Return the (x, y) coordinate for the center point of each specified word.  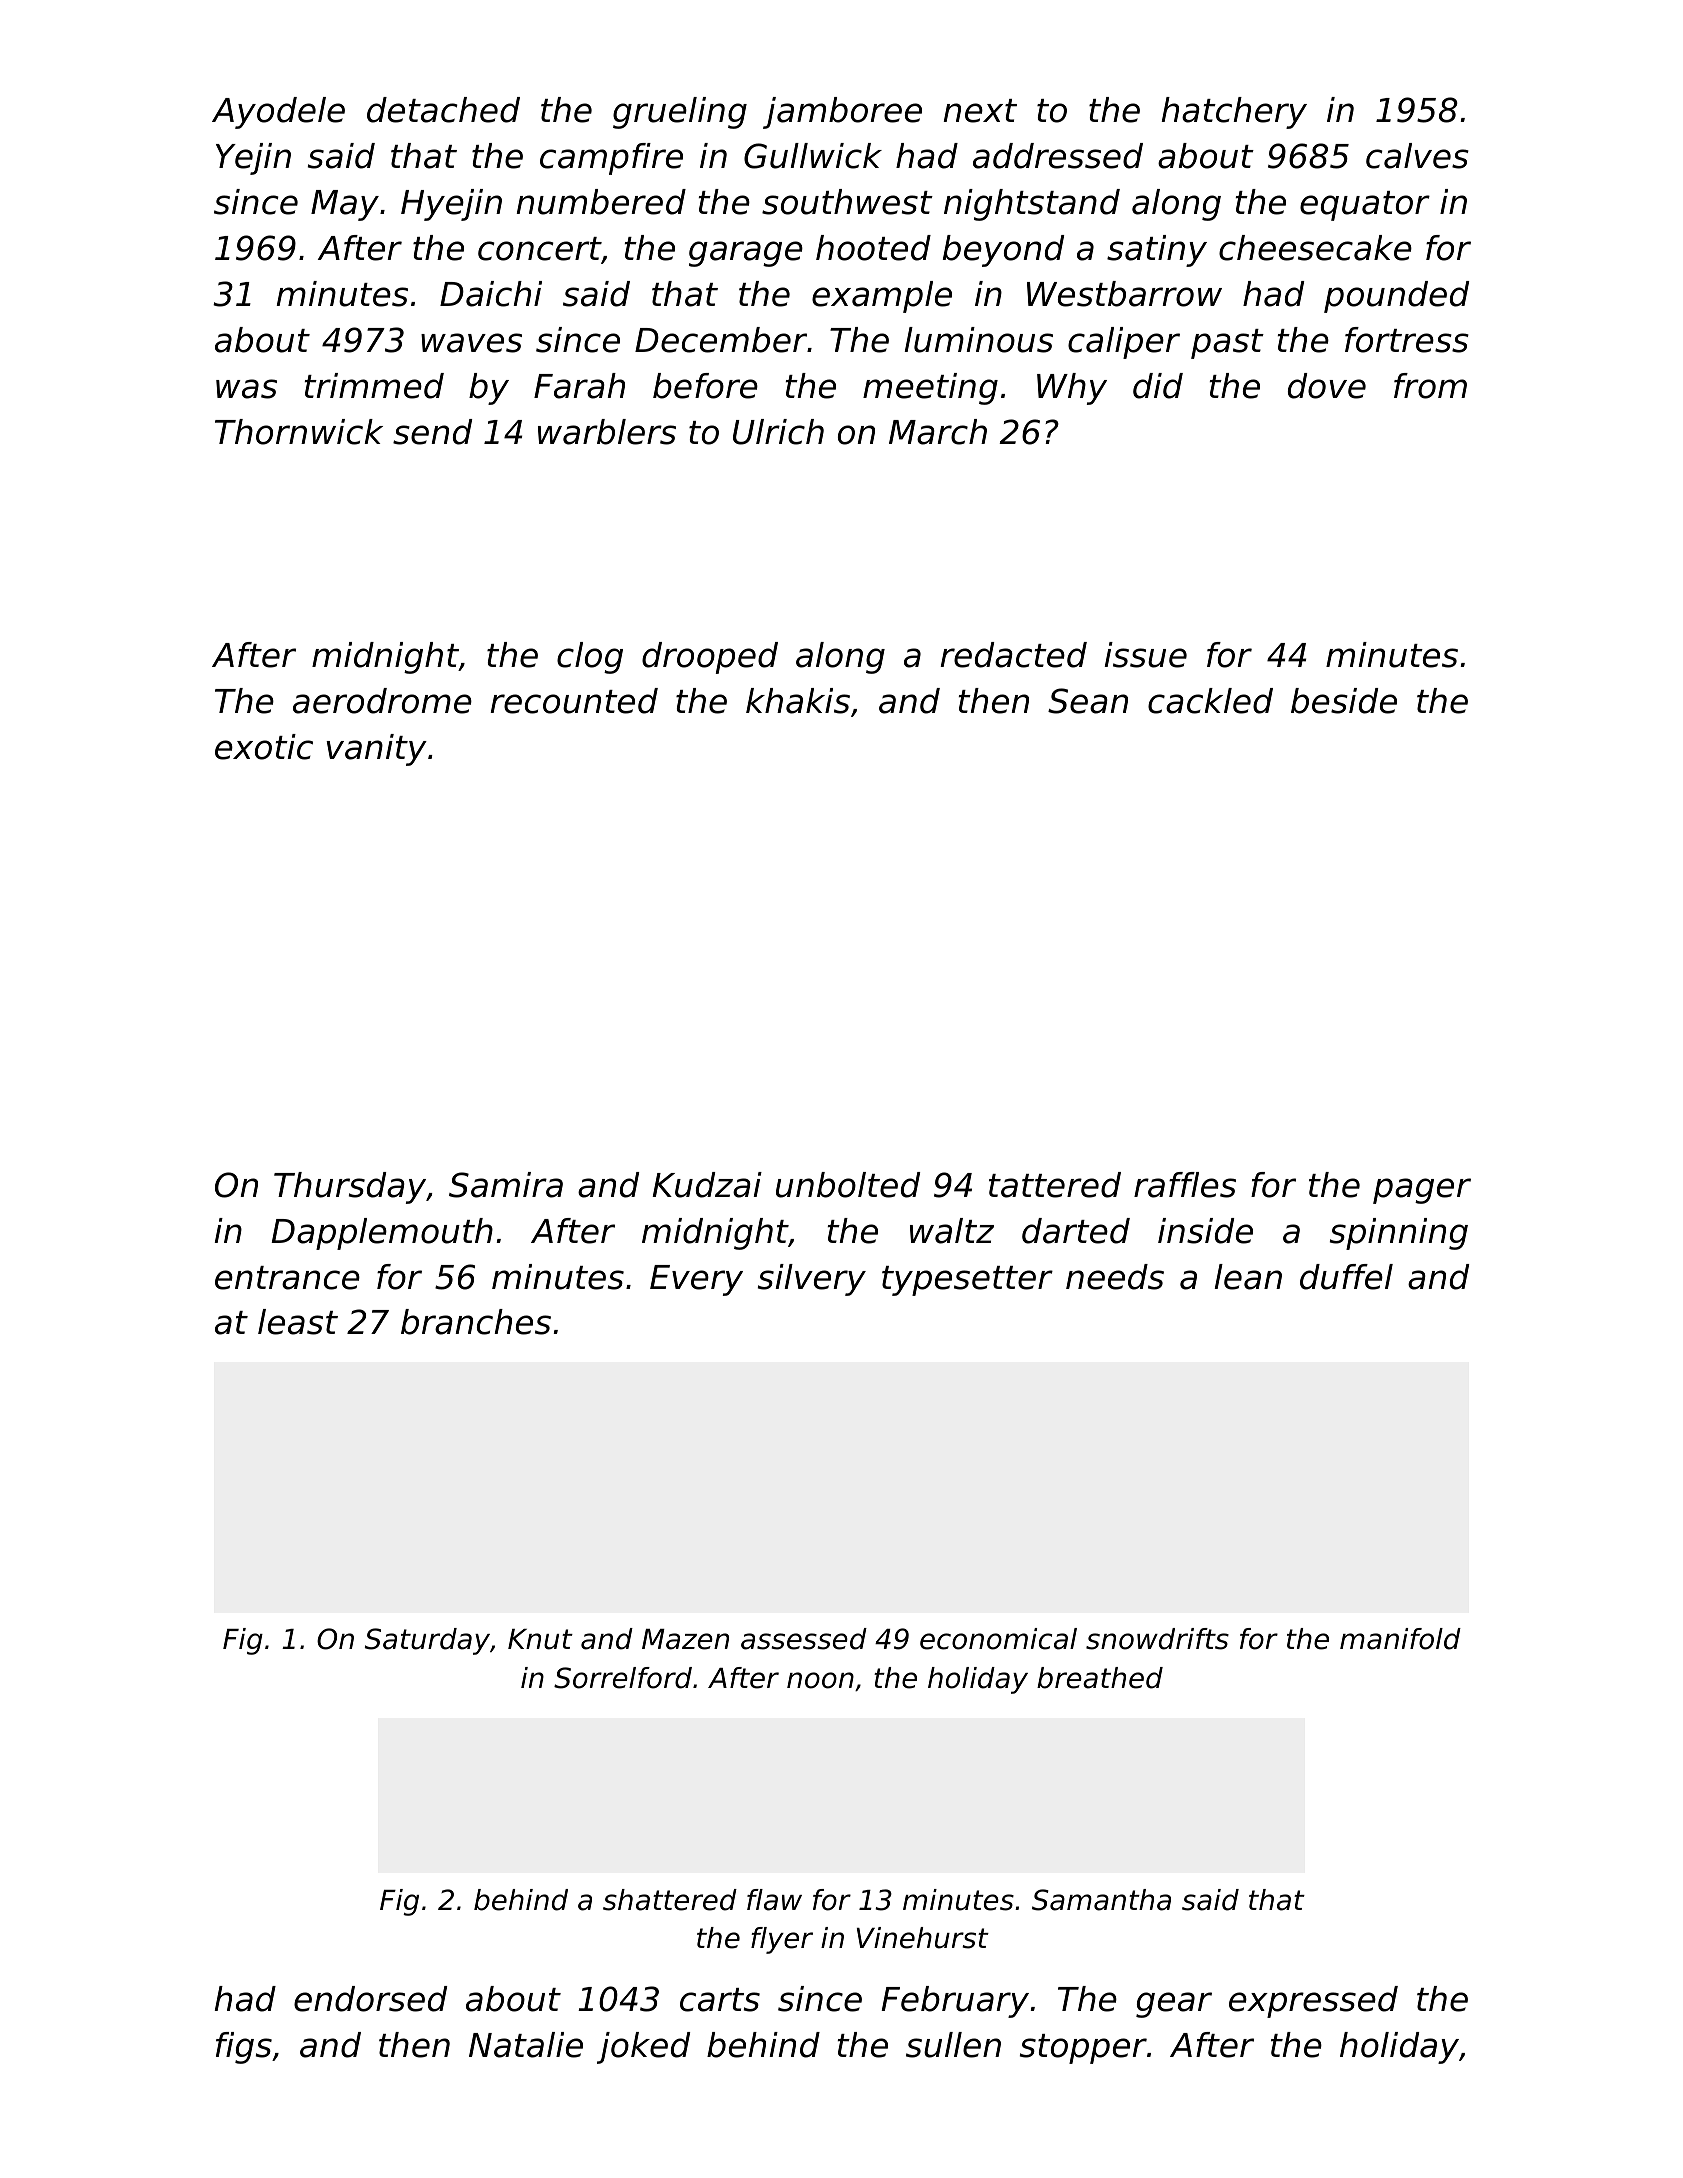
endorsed (370, 1999)
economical (998, 1639)
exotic (264, 747)
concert (539, 249)
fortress (1407, 340)
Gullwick (813, 156)
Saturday (427, 1641)
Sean (1088, 701)
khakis (798, 701)
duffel (1346, 1277)
